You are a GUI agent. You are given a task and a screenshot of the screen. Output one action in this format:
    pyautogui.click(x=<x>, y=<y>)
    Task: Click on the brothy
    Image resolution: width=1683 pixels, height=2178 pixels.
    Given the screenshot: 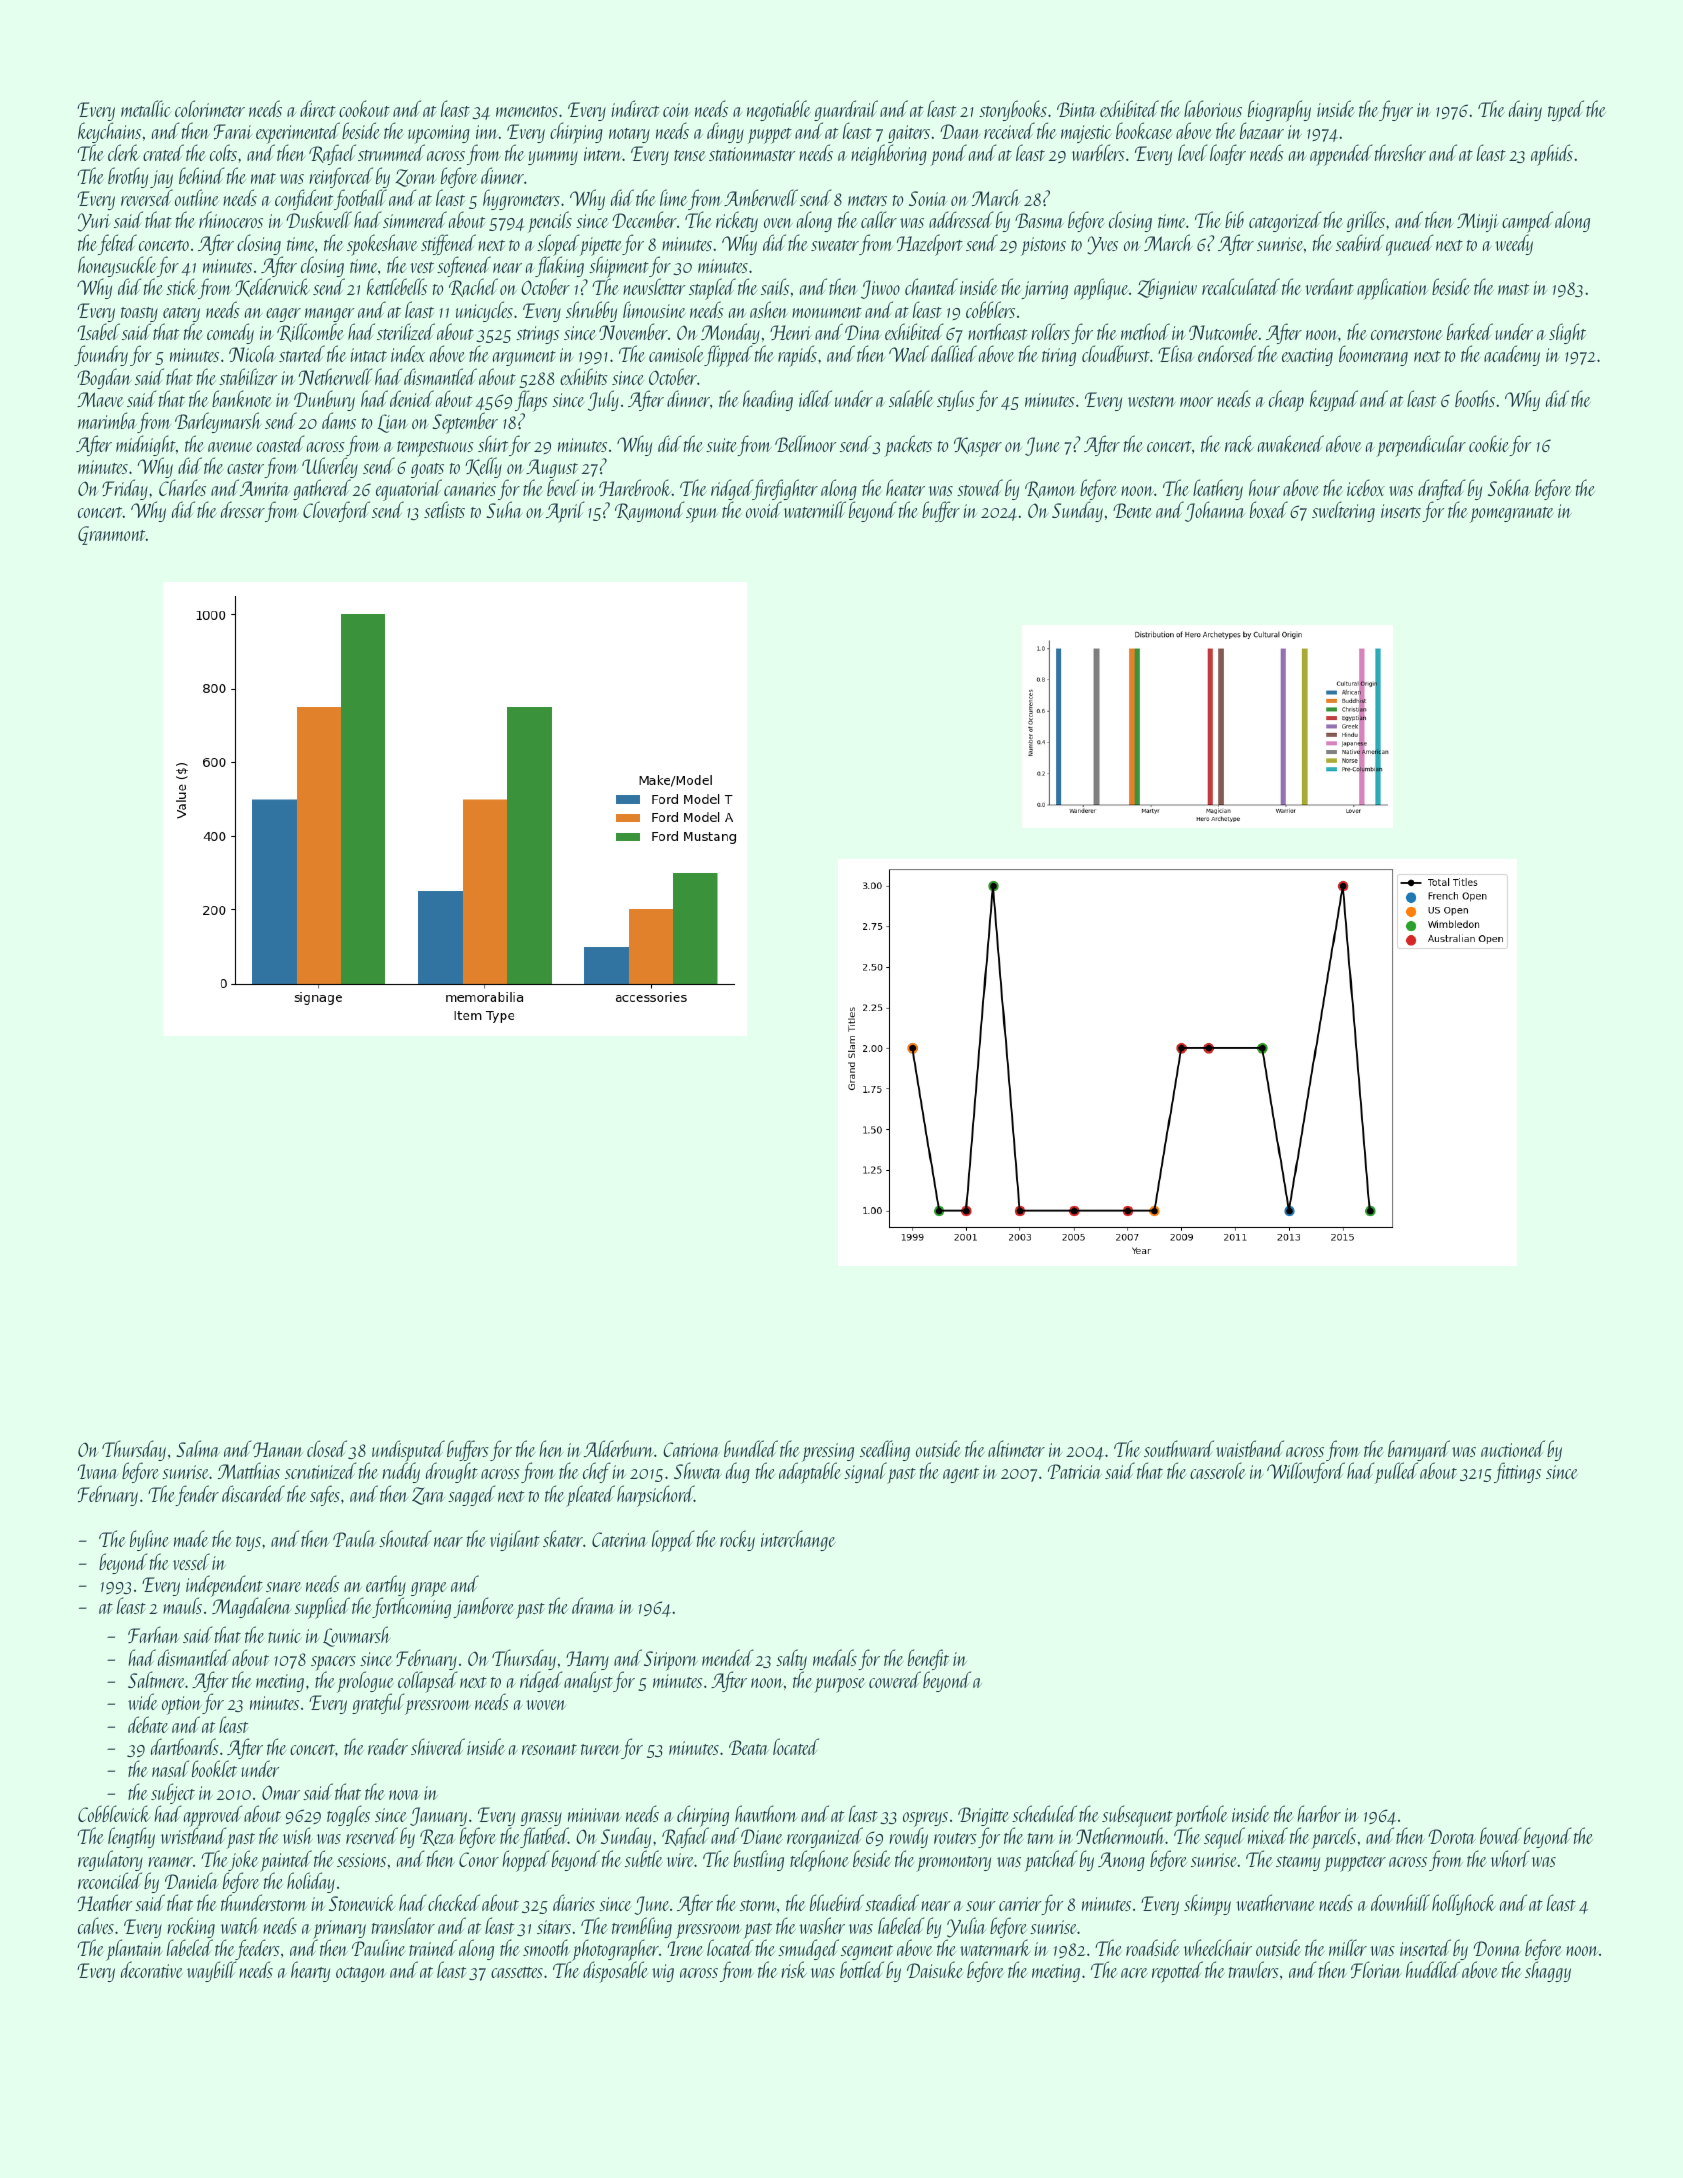 What is the action you would take?
    pyautogui.click(x=128, y=177)
